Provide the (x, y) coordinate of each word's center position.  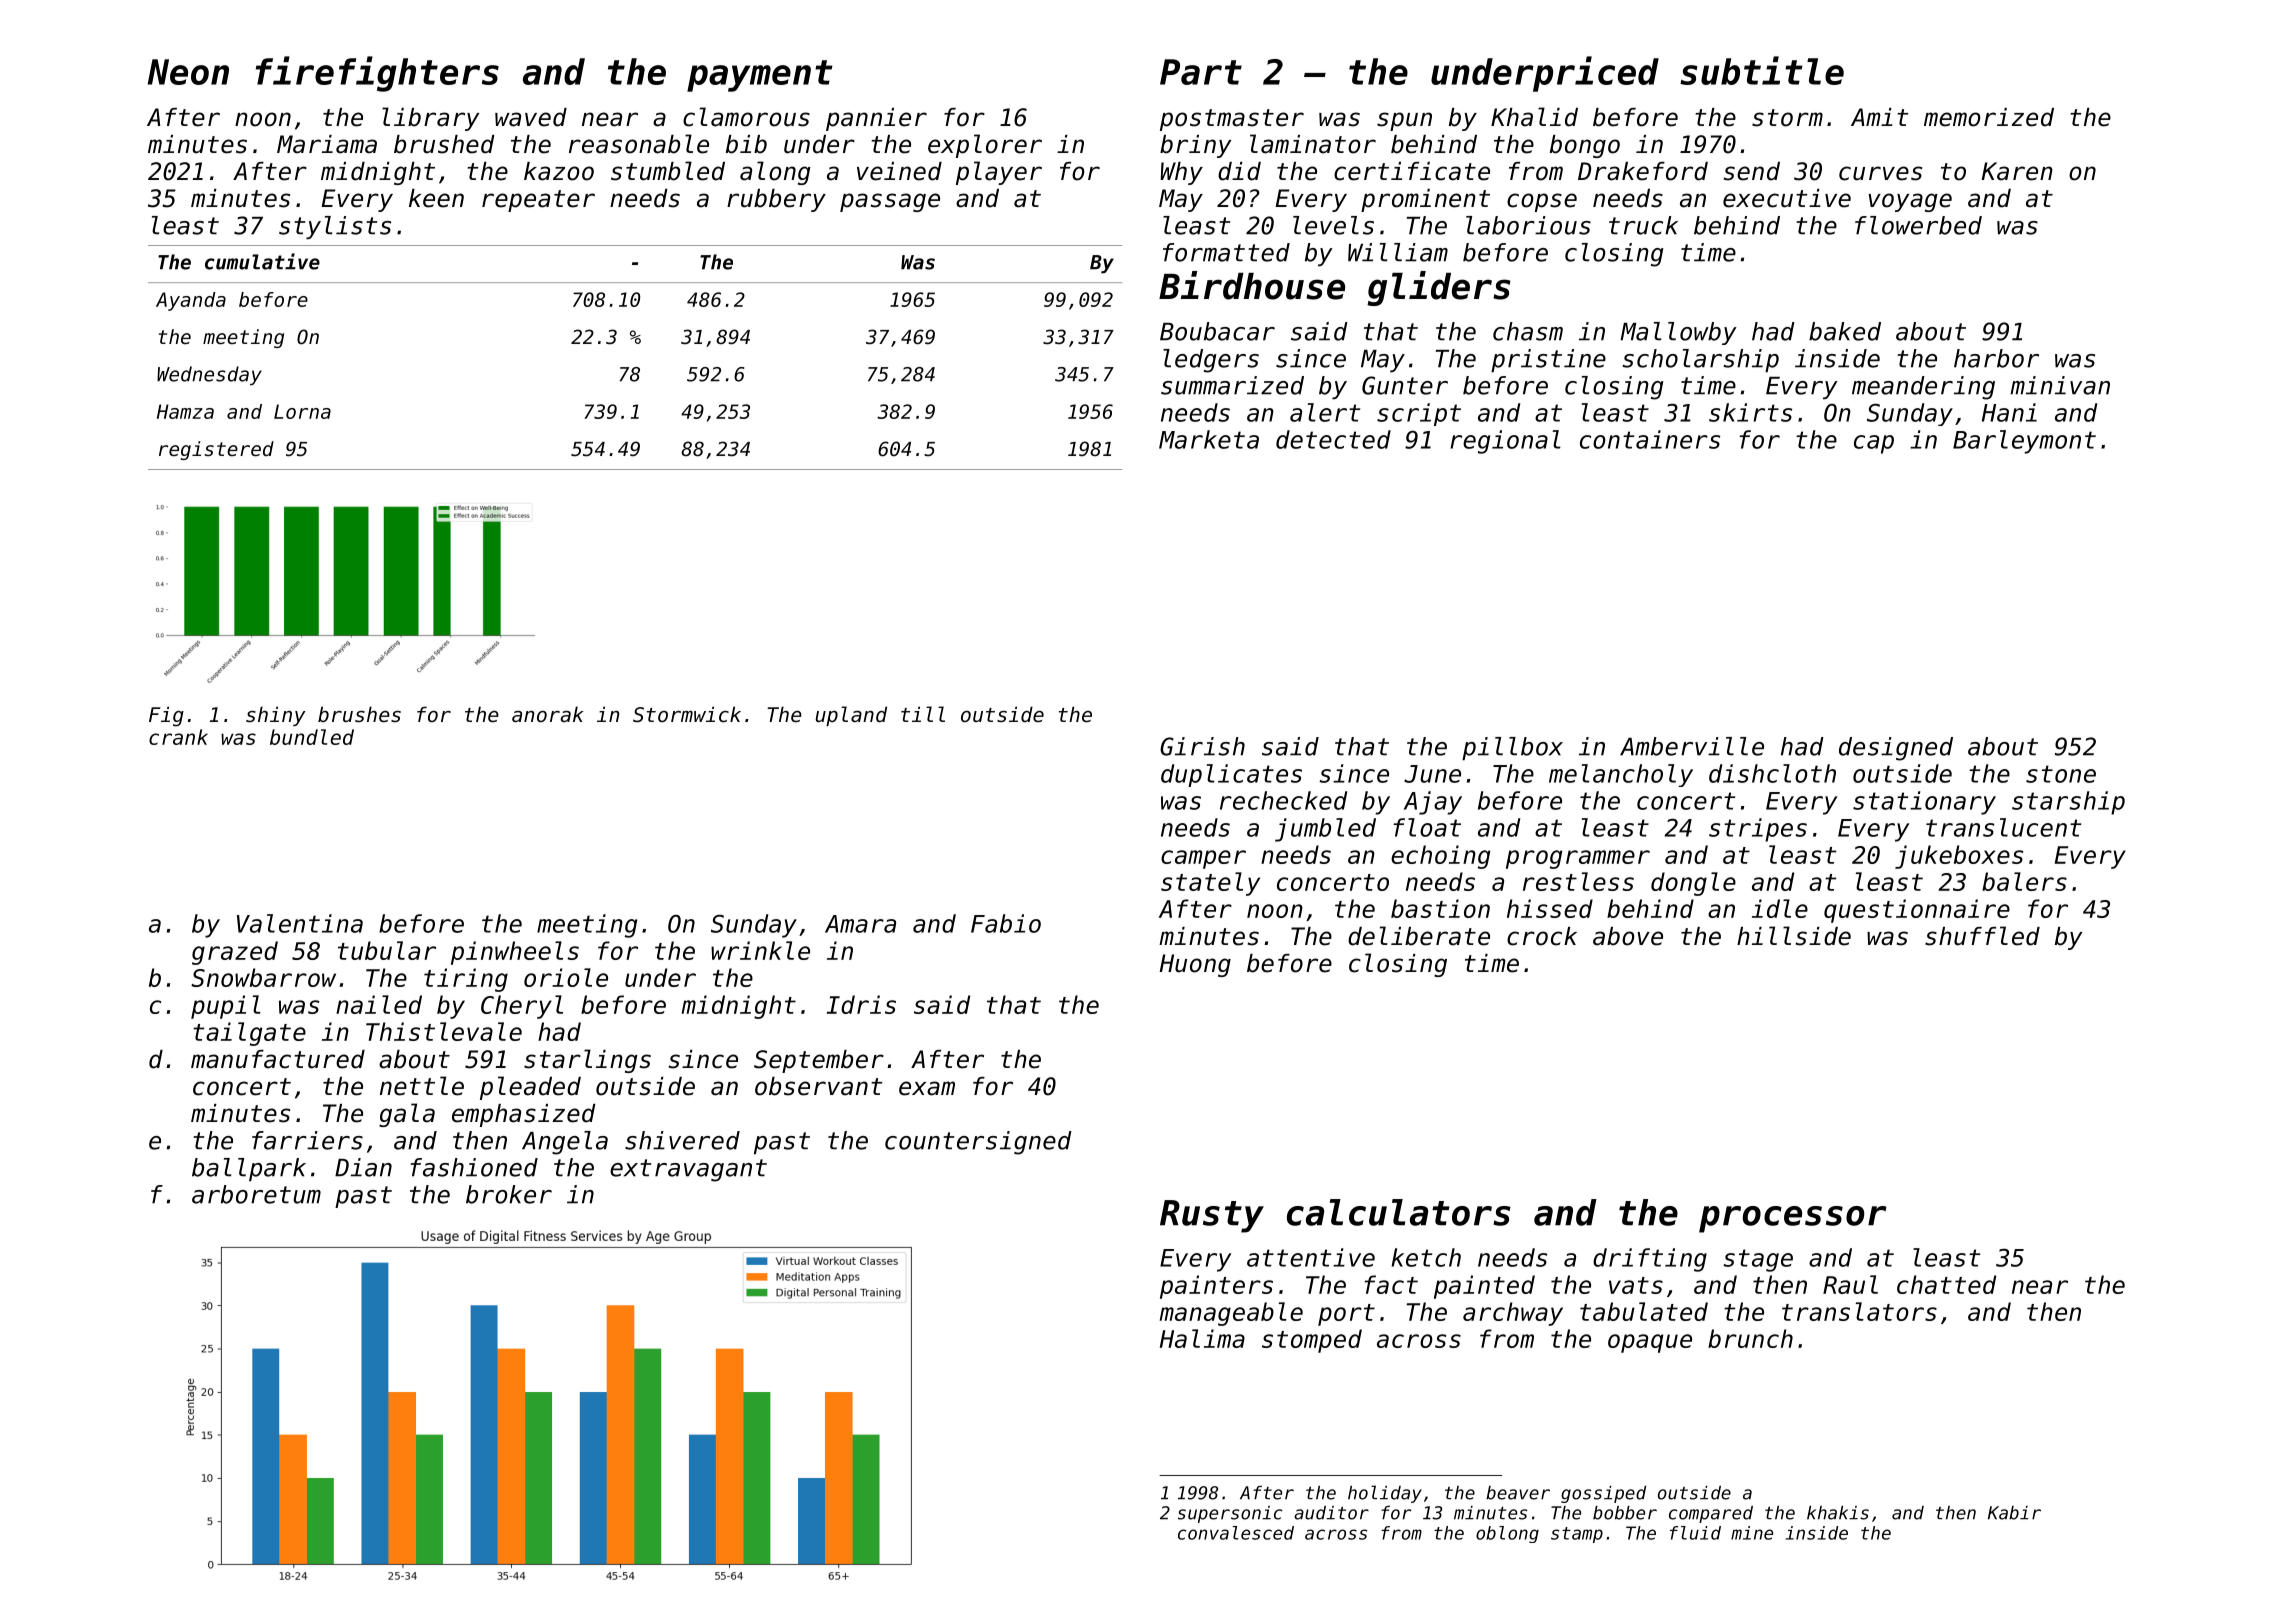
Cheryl (522, 1007)
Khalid (1534, 117)
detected (1333, 439)
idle (1780, 908)
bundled (312, 737)
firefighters (377, 74)
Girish (1202, 746)
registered (216, 450)
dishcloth (1772, 773)
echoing (1440, 857)
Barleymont (2024, 442)
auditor (1331, 1513)
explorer (985, 146)
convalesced (1236, 1533)
